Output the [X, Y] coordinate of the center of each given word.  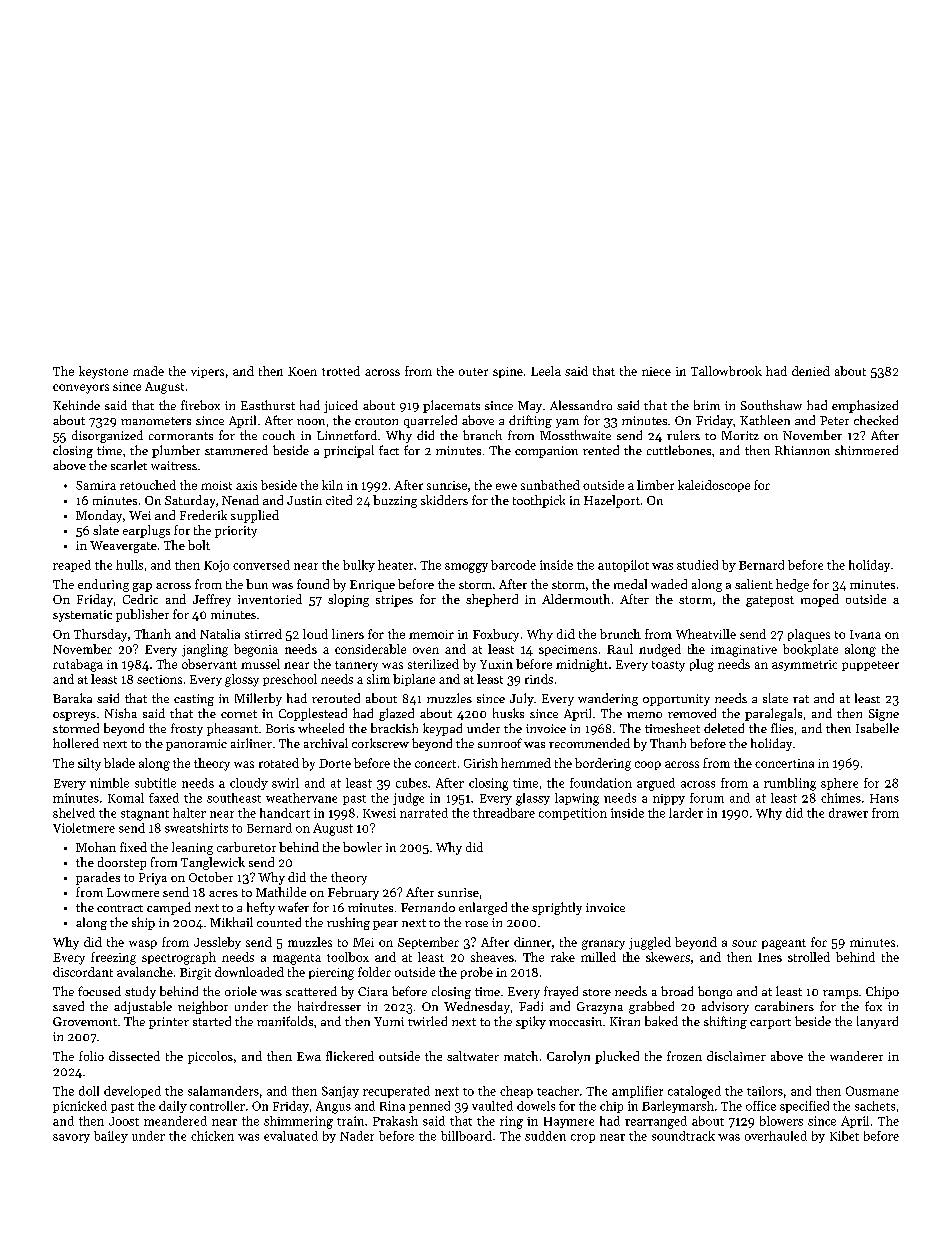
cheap [516, 1092]
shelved [74, 813]
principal [349, 451]
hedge [792, 585]
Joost [124, 1121]
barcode [513, 565]
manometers [156, 421]
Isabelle [877, 728]
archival [326, 743]
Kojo [216, 566]
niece [656, 371]
